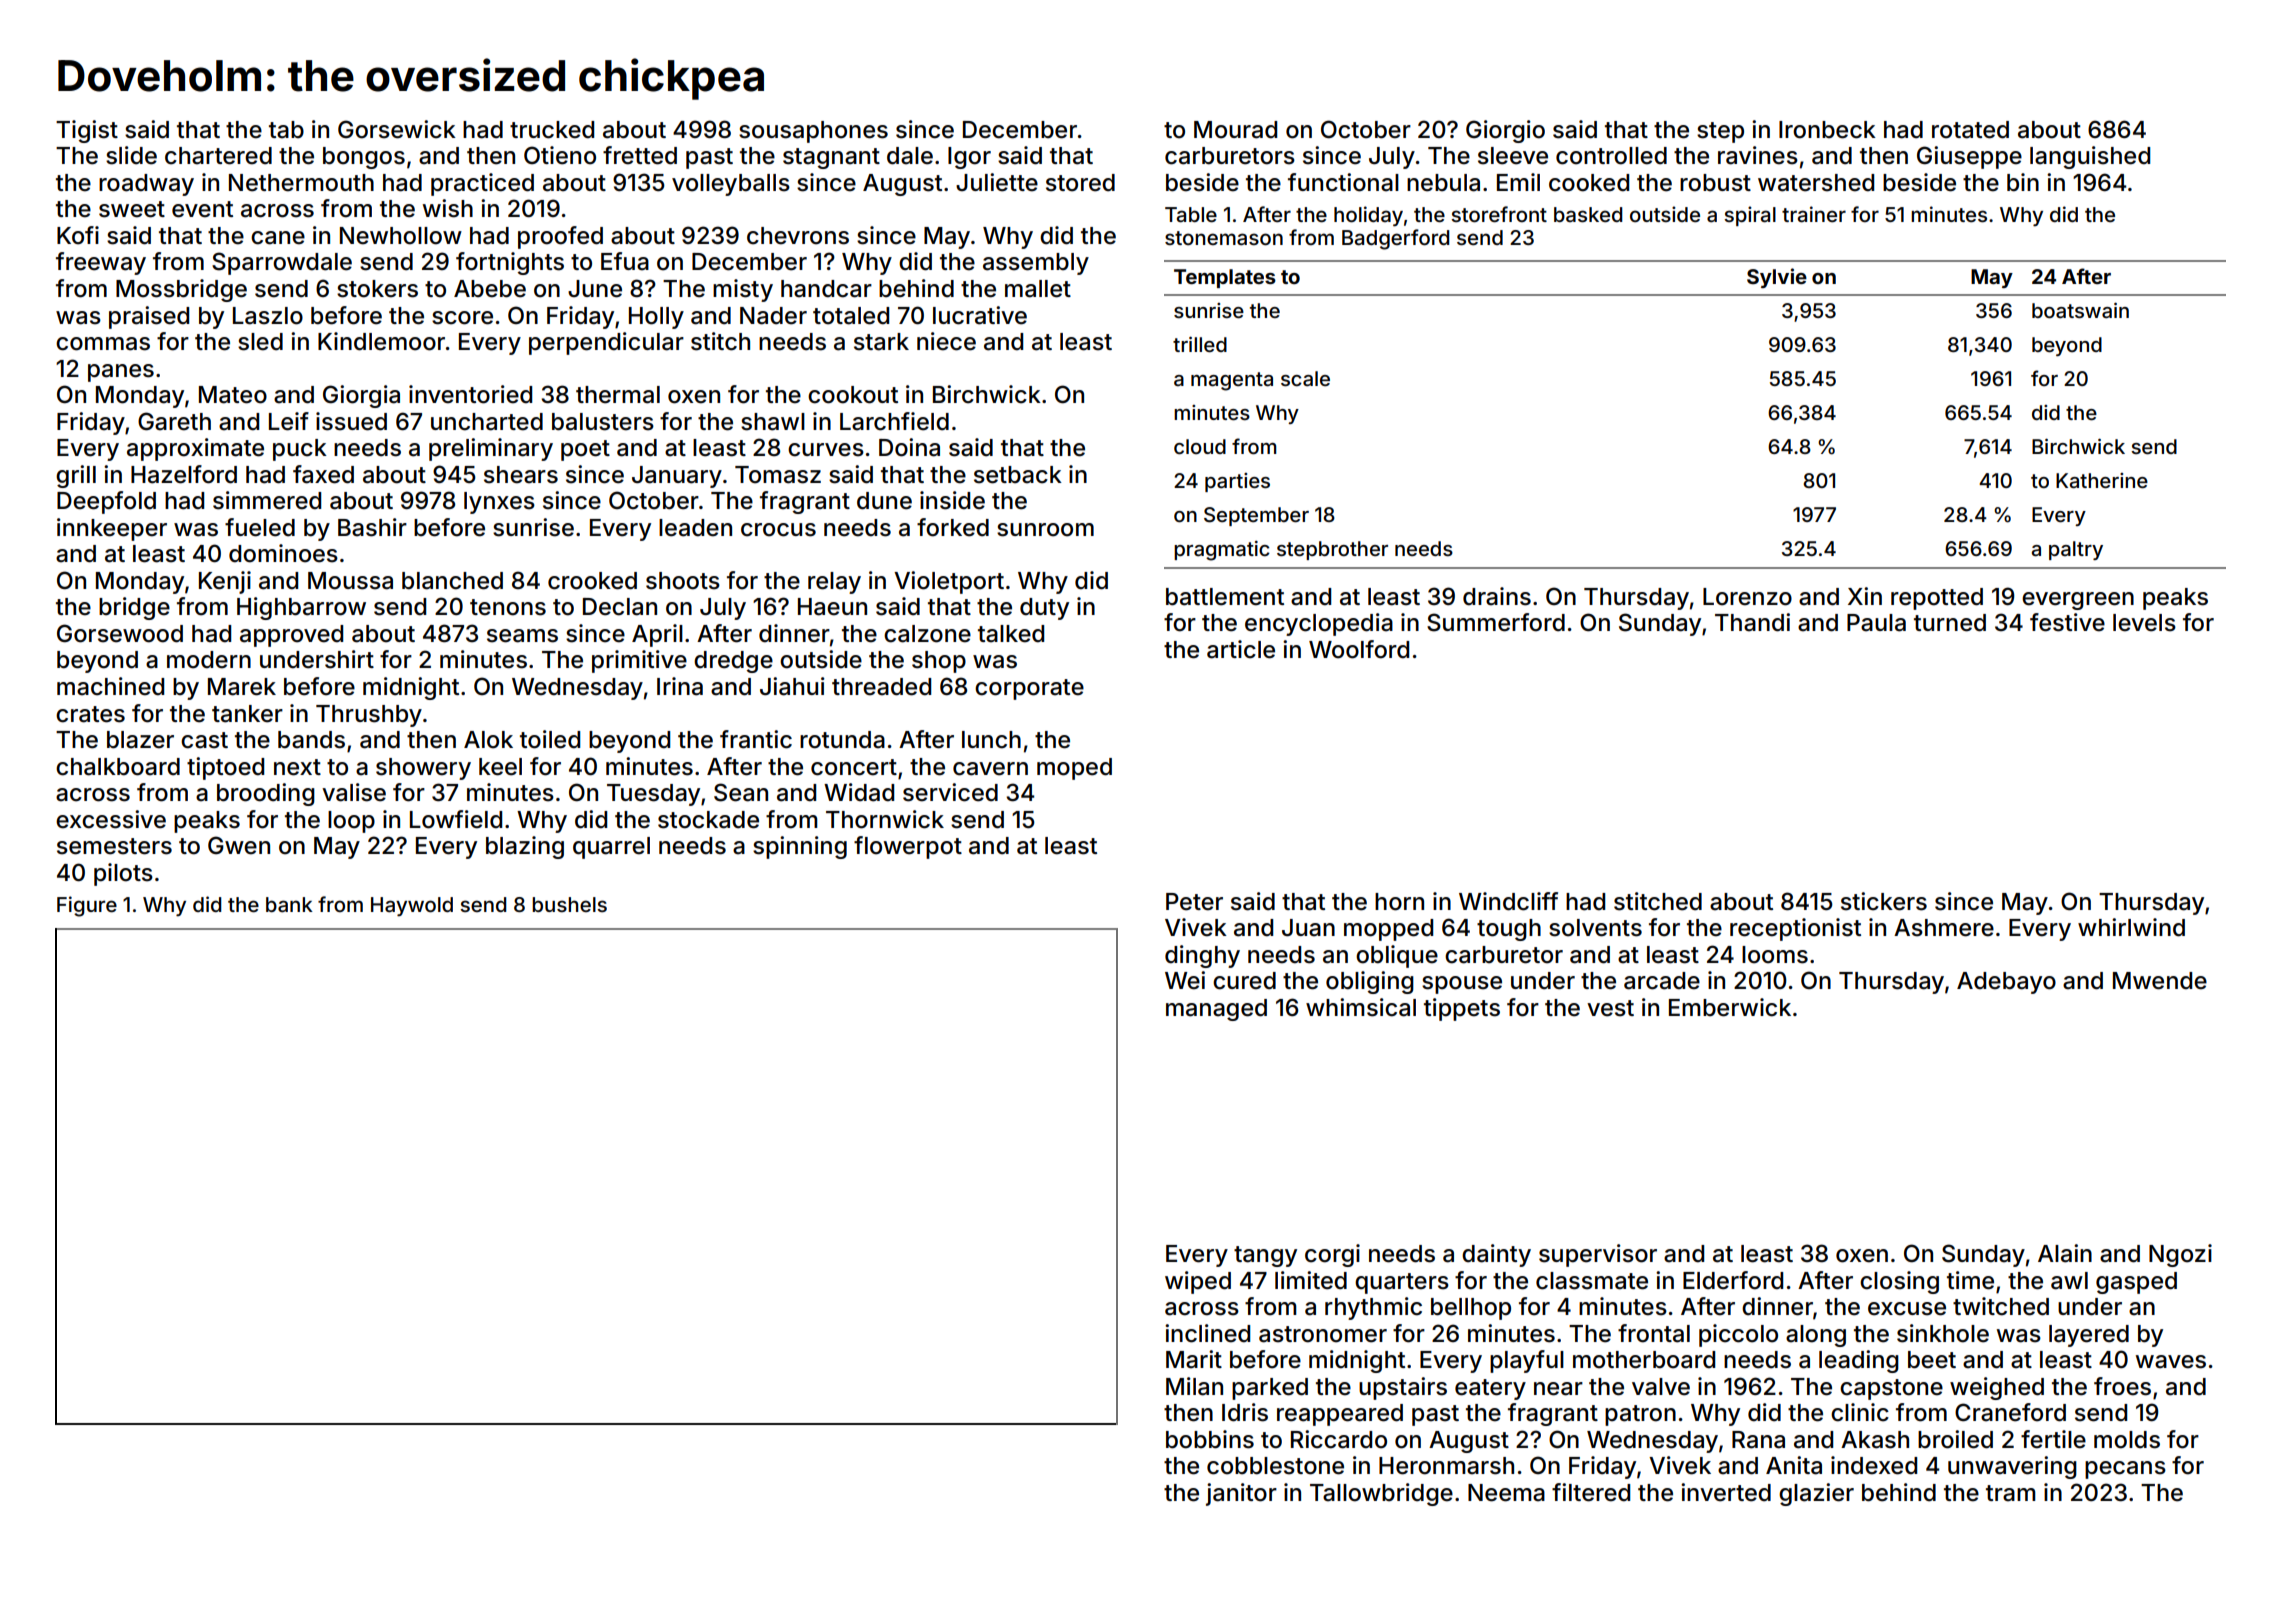  I want to click on bobbins, so click(1210, 1439).
